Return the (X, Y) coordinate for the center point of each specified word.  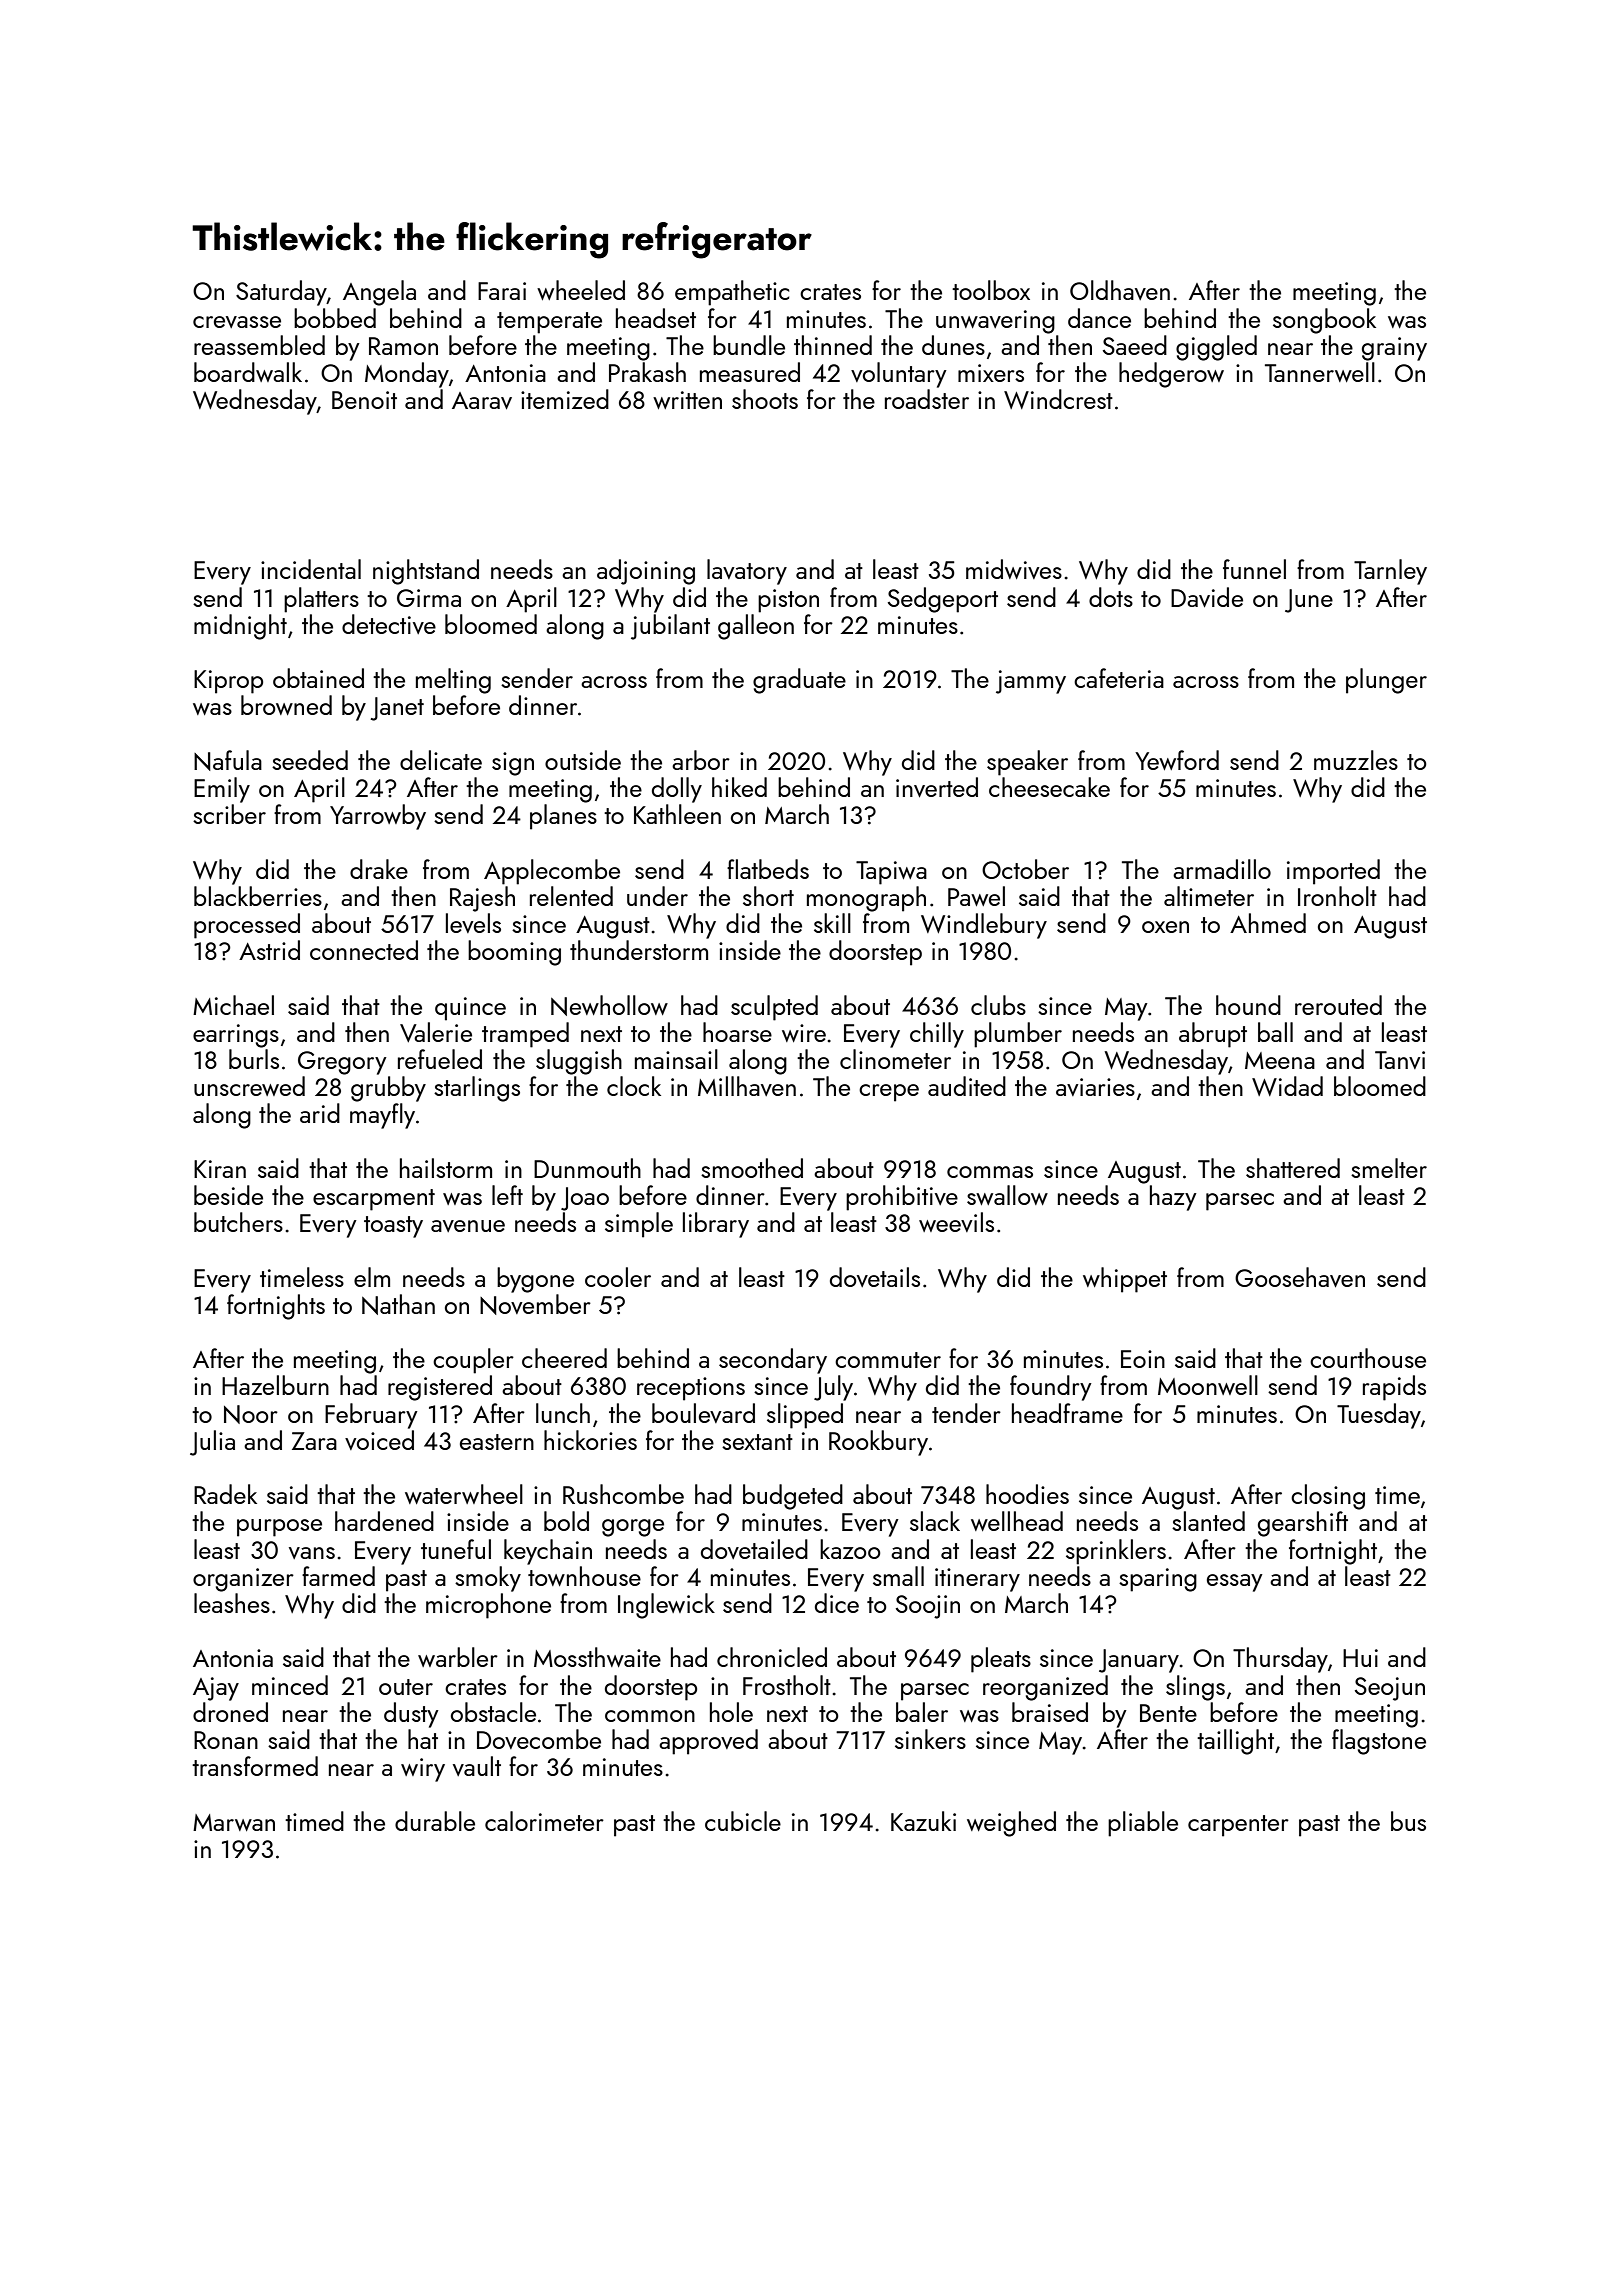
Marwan (234, 1822)
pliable (1143, 1824)
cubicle (743, 1821)
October (1025, 869)
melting (453, 681)
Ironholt (1337, 896)
